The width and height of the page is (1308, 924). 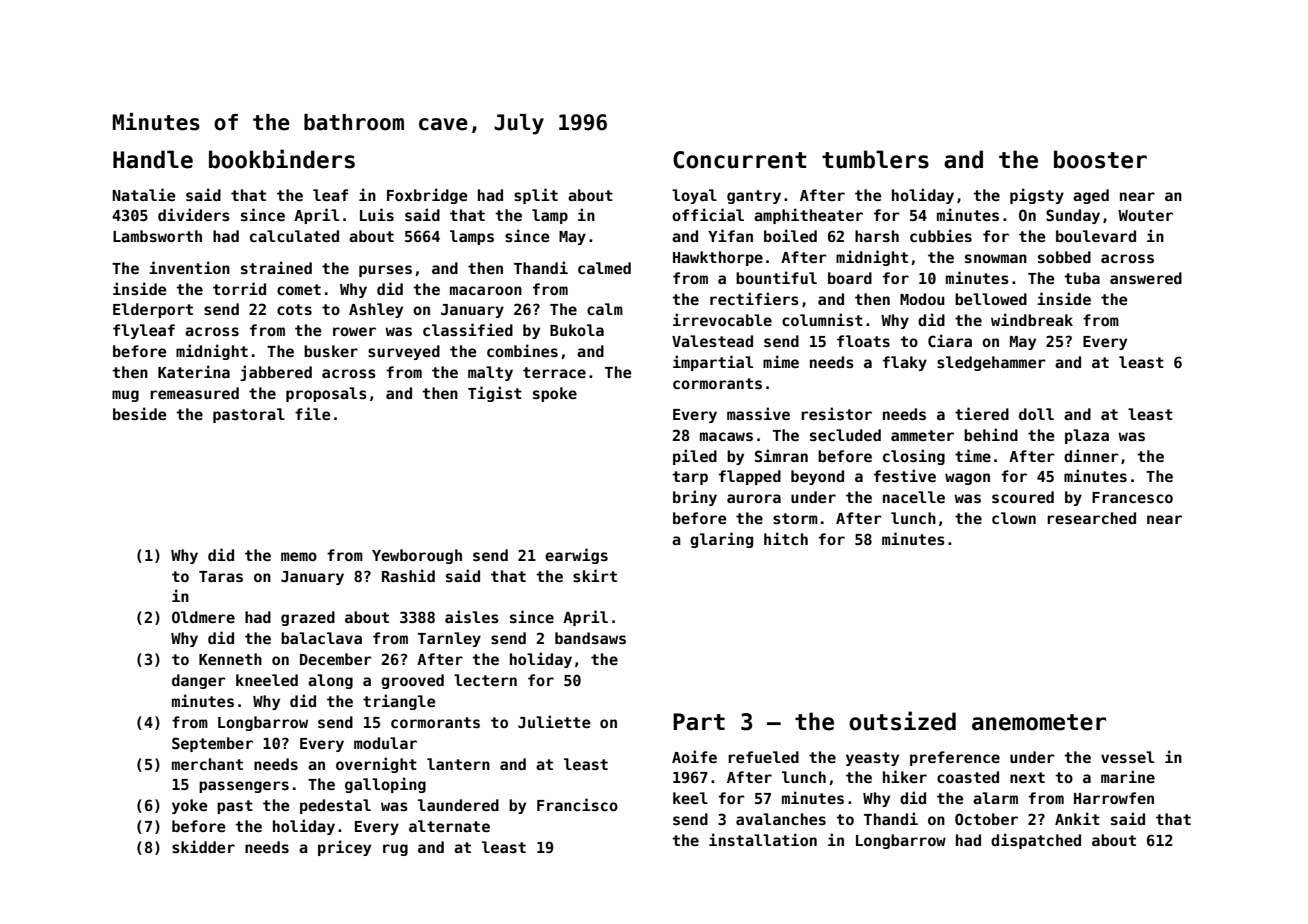 What do you see at coordinates (140, 413) in the page?
I see `beside` at bounding box center [140, 413].
